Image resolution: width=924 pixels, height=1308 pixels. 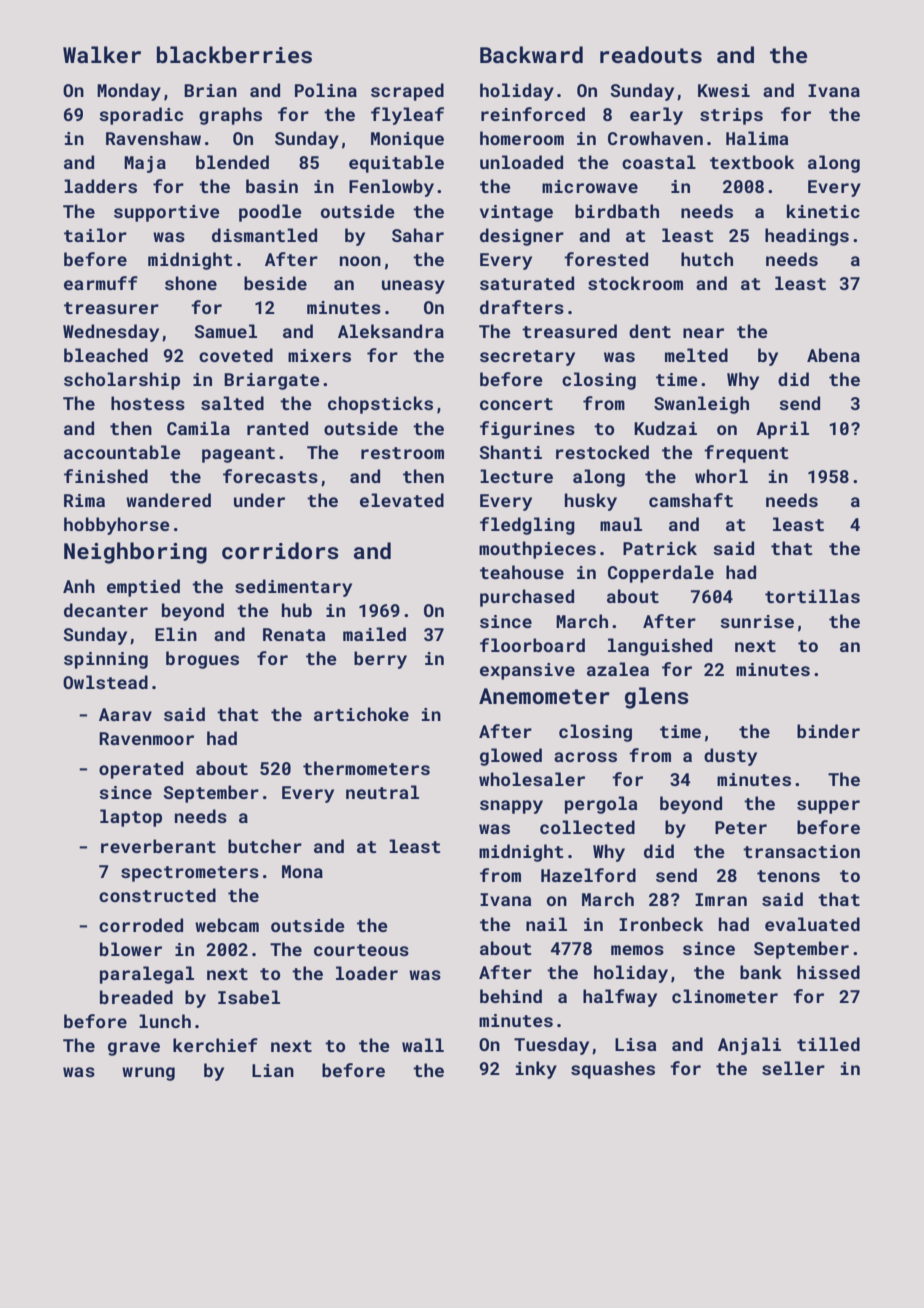 What do you see at coordinates (136, 997) in the page?
I see `breaded` at bounding box center [136, 997].
